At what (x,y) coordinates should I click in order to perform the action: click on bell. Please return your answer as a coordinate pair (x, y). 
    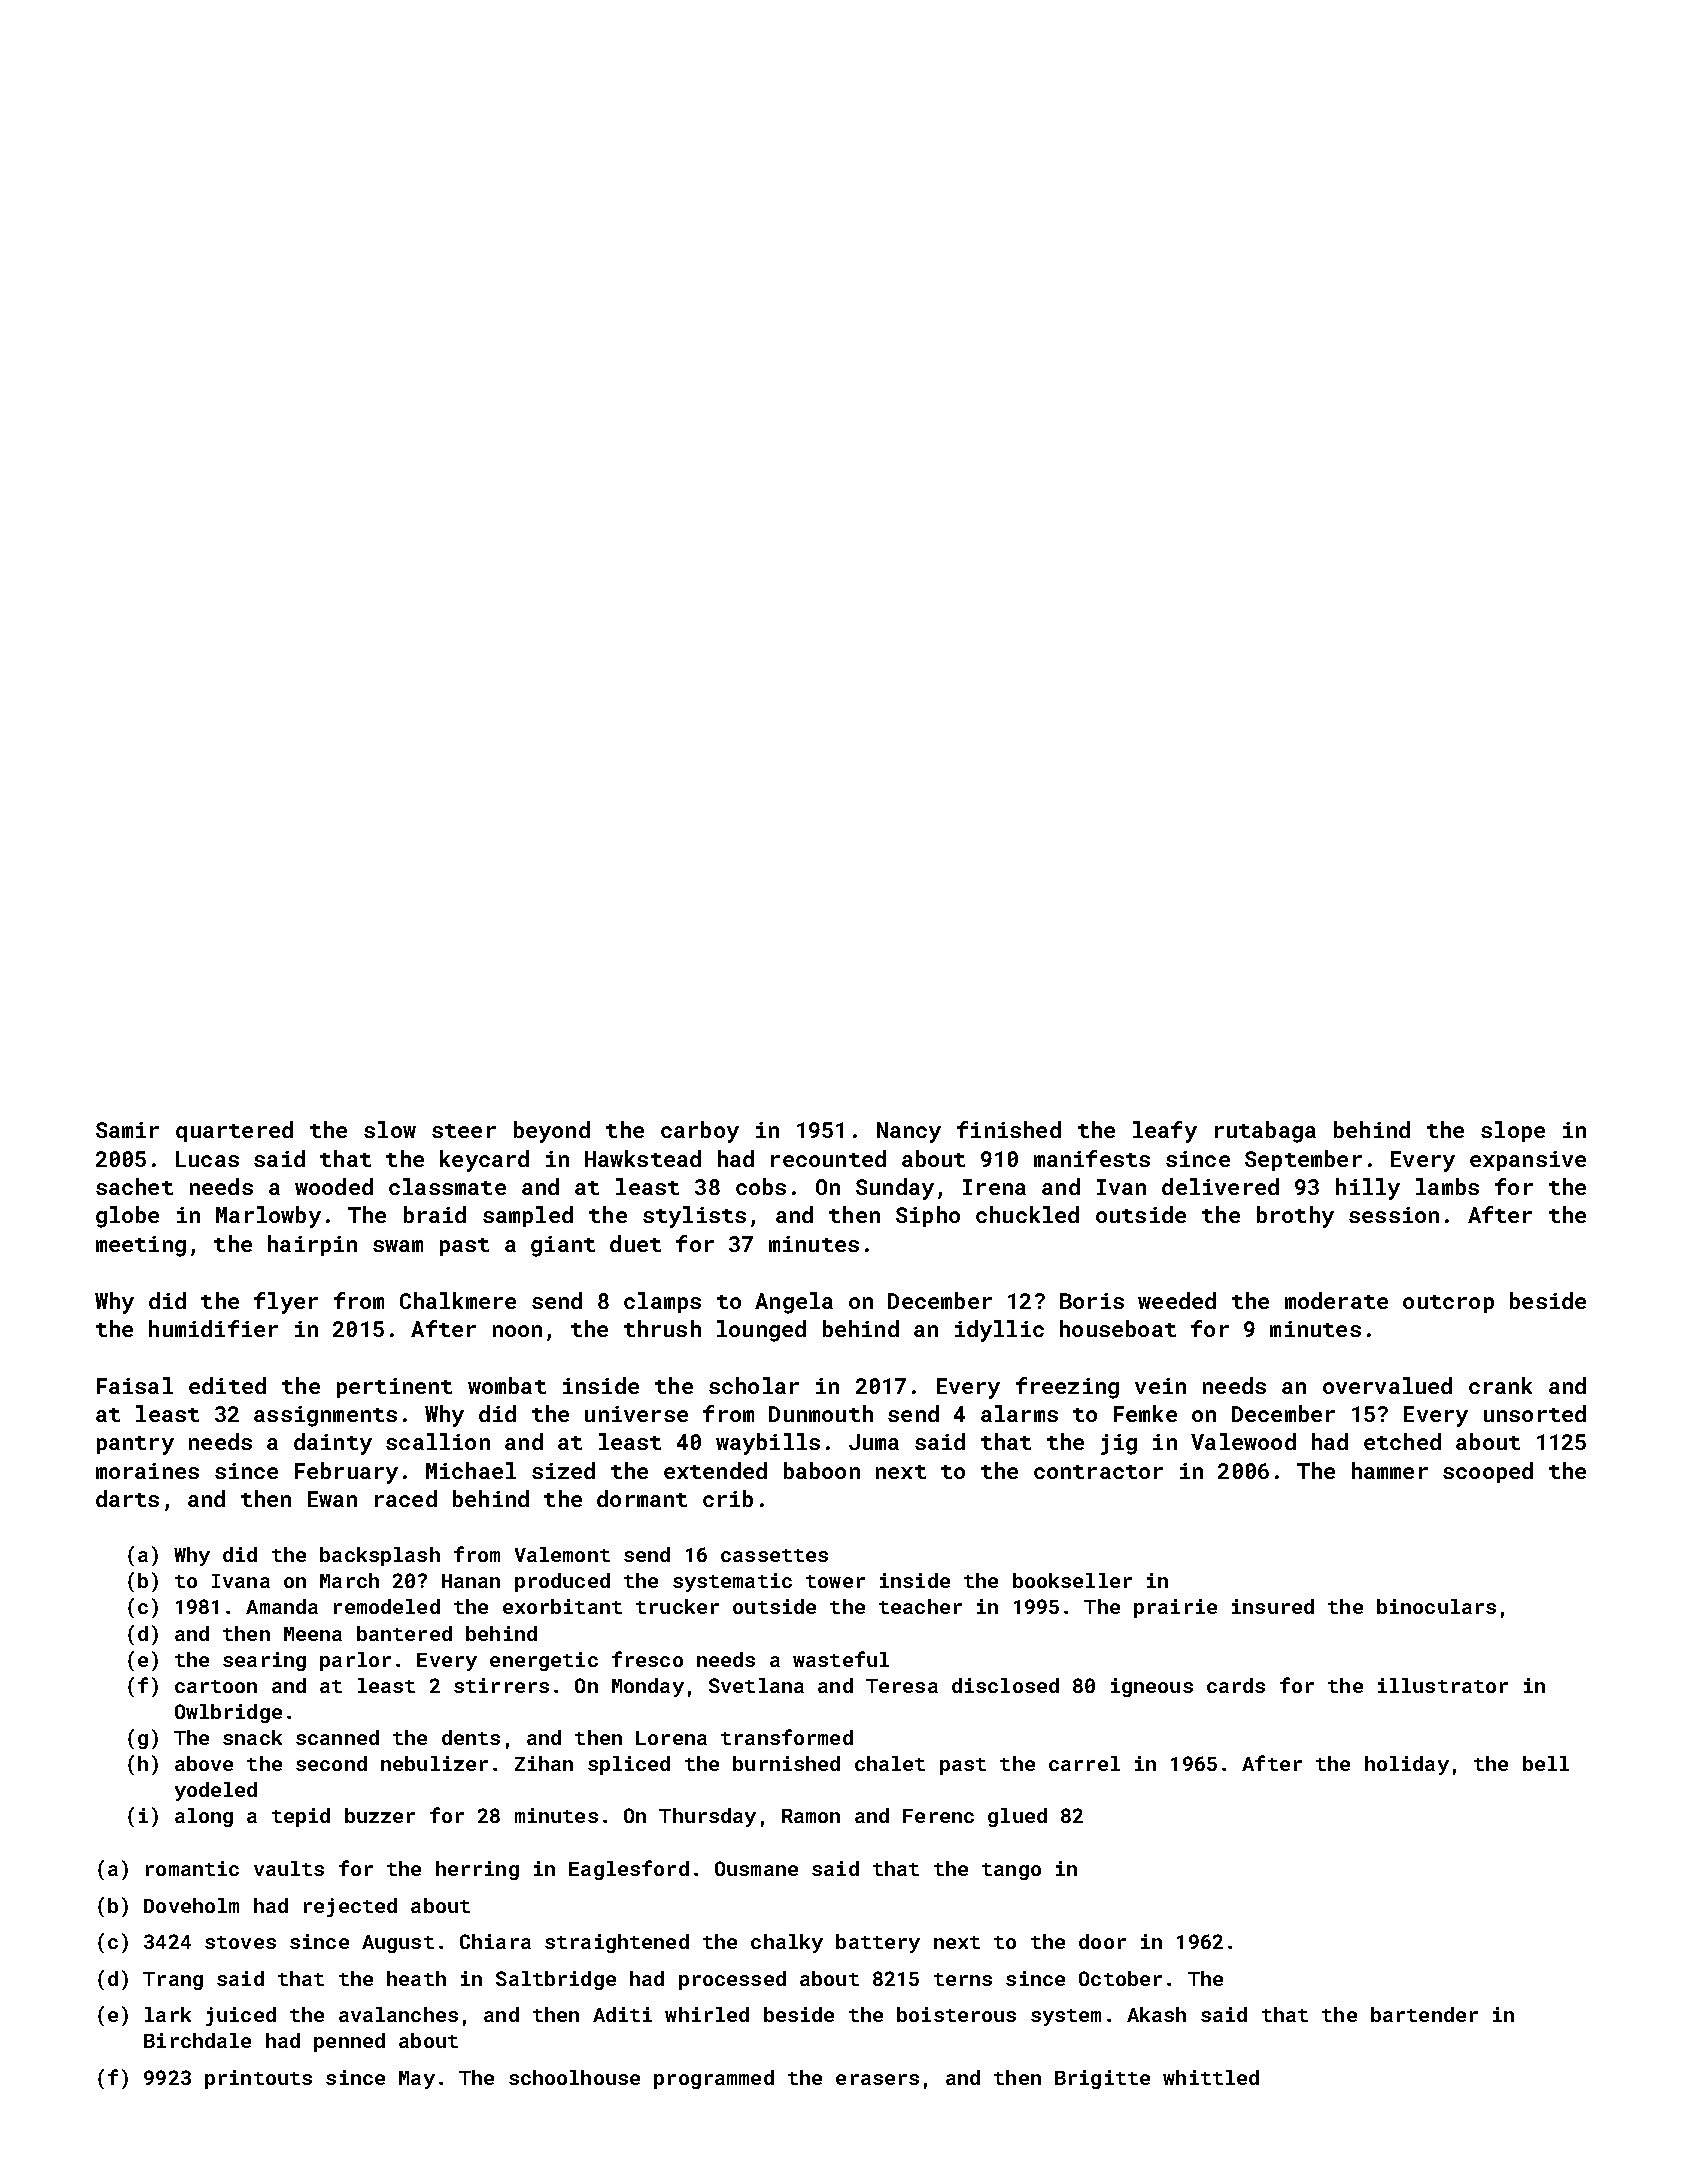
    Looking at the image, I should click on (1546, 1763).
